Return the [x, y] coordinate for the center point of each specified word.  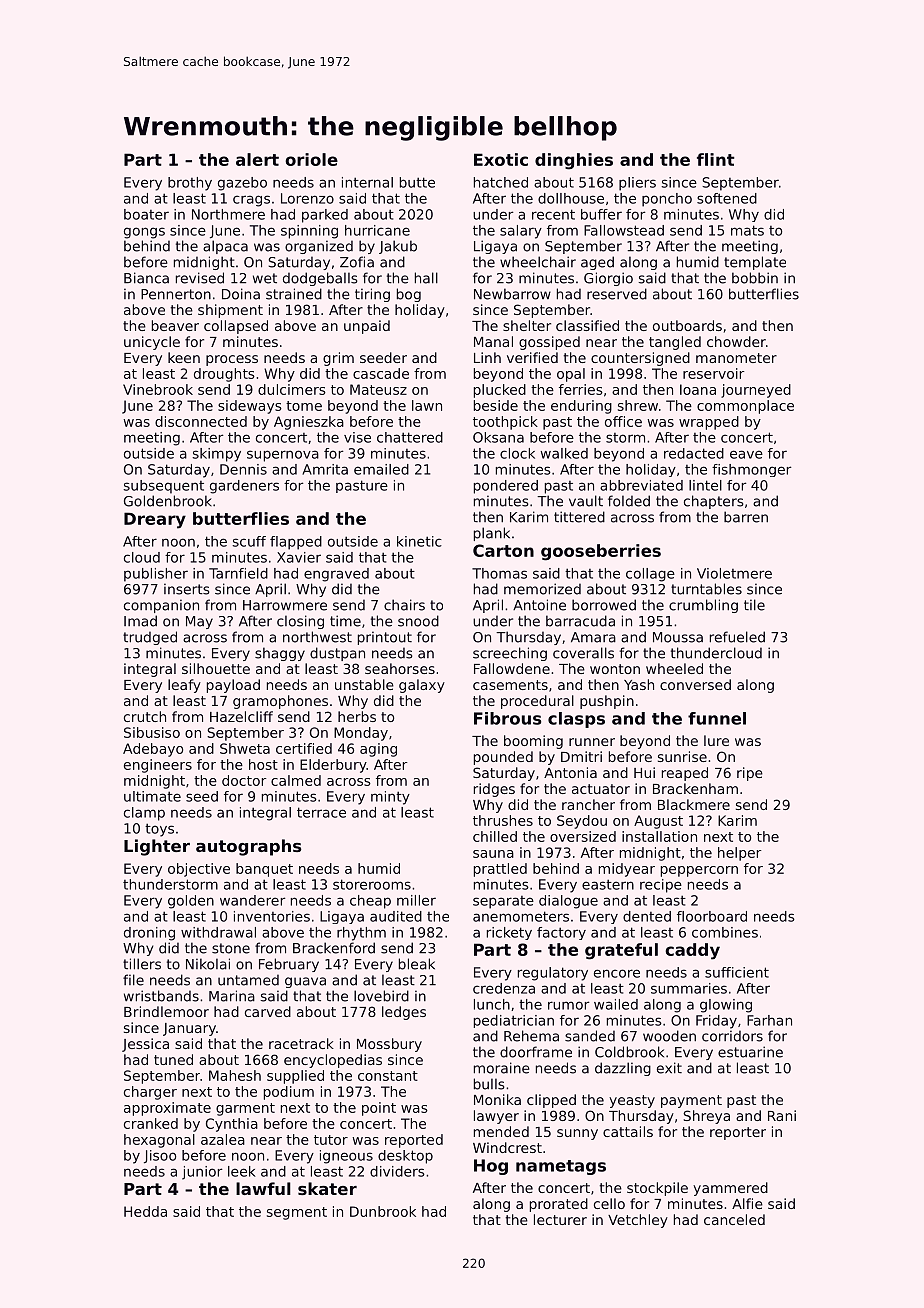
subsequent [163, 487]
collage [650, 575]
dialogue [568, 902]
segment [297, 1213]
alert [257, 159]
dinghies [574, 161]
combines [725, 932]
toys [159, 830]
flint [716, 159]
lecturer [560, 1219]
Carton [503, 550]
